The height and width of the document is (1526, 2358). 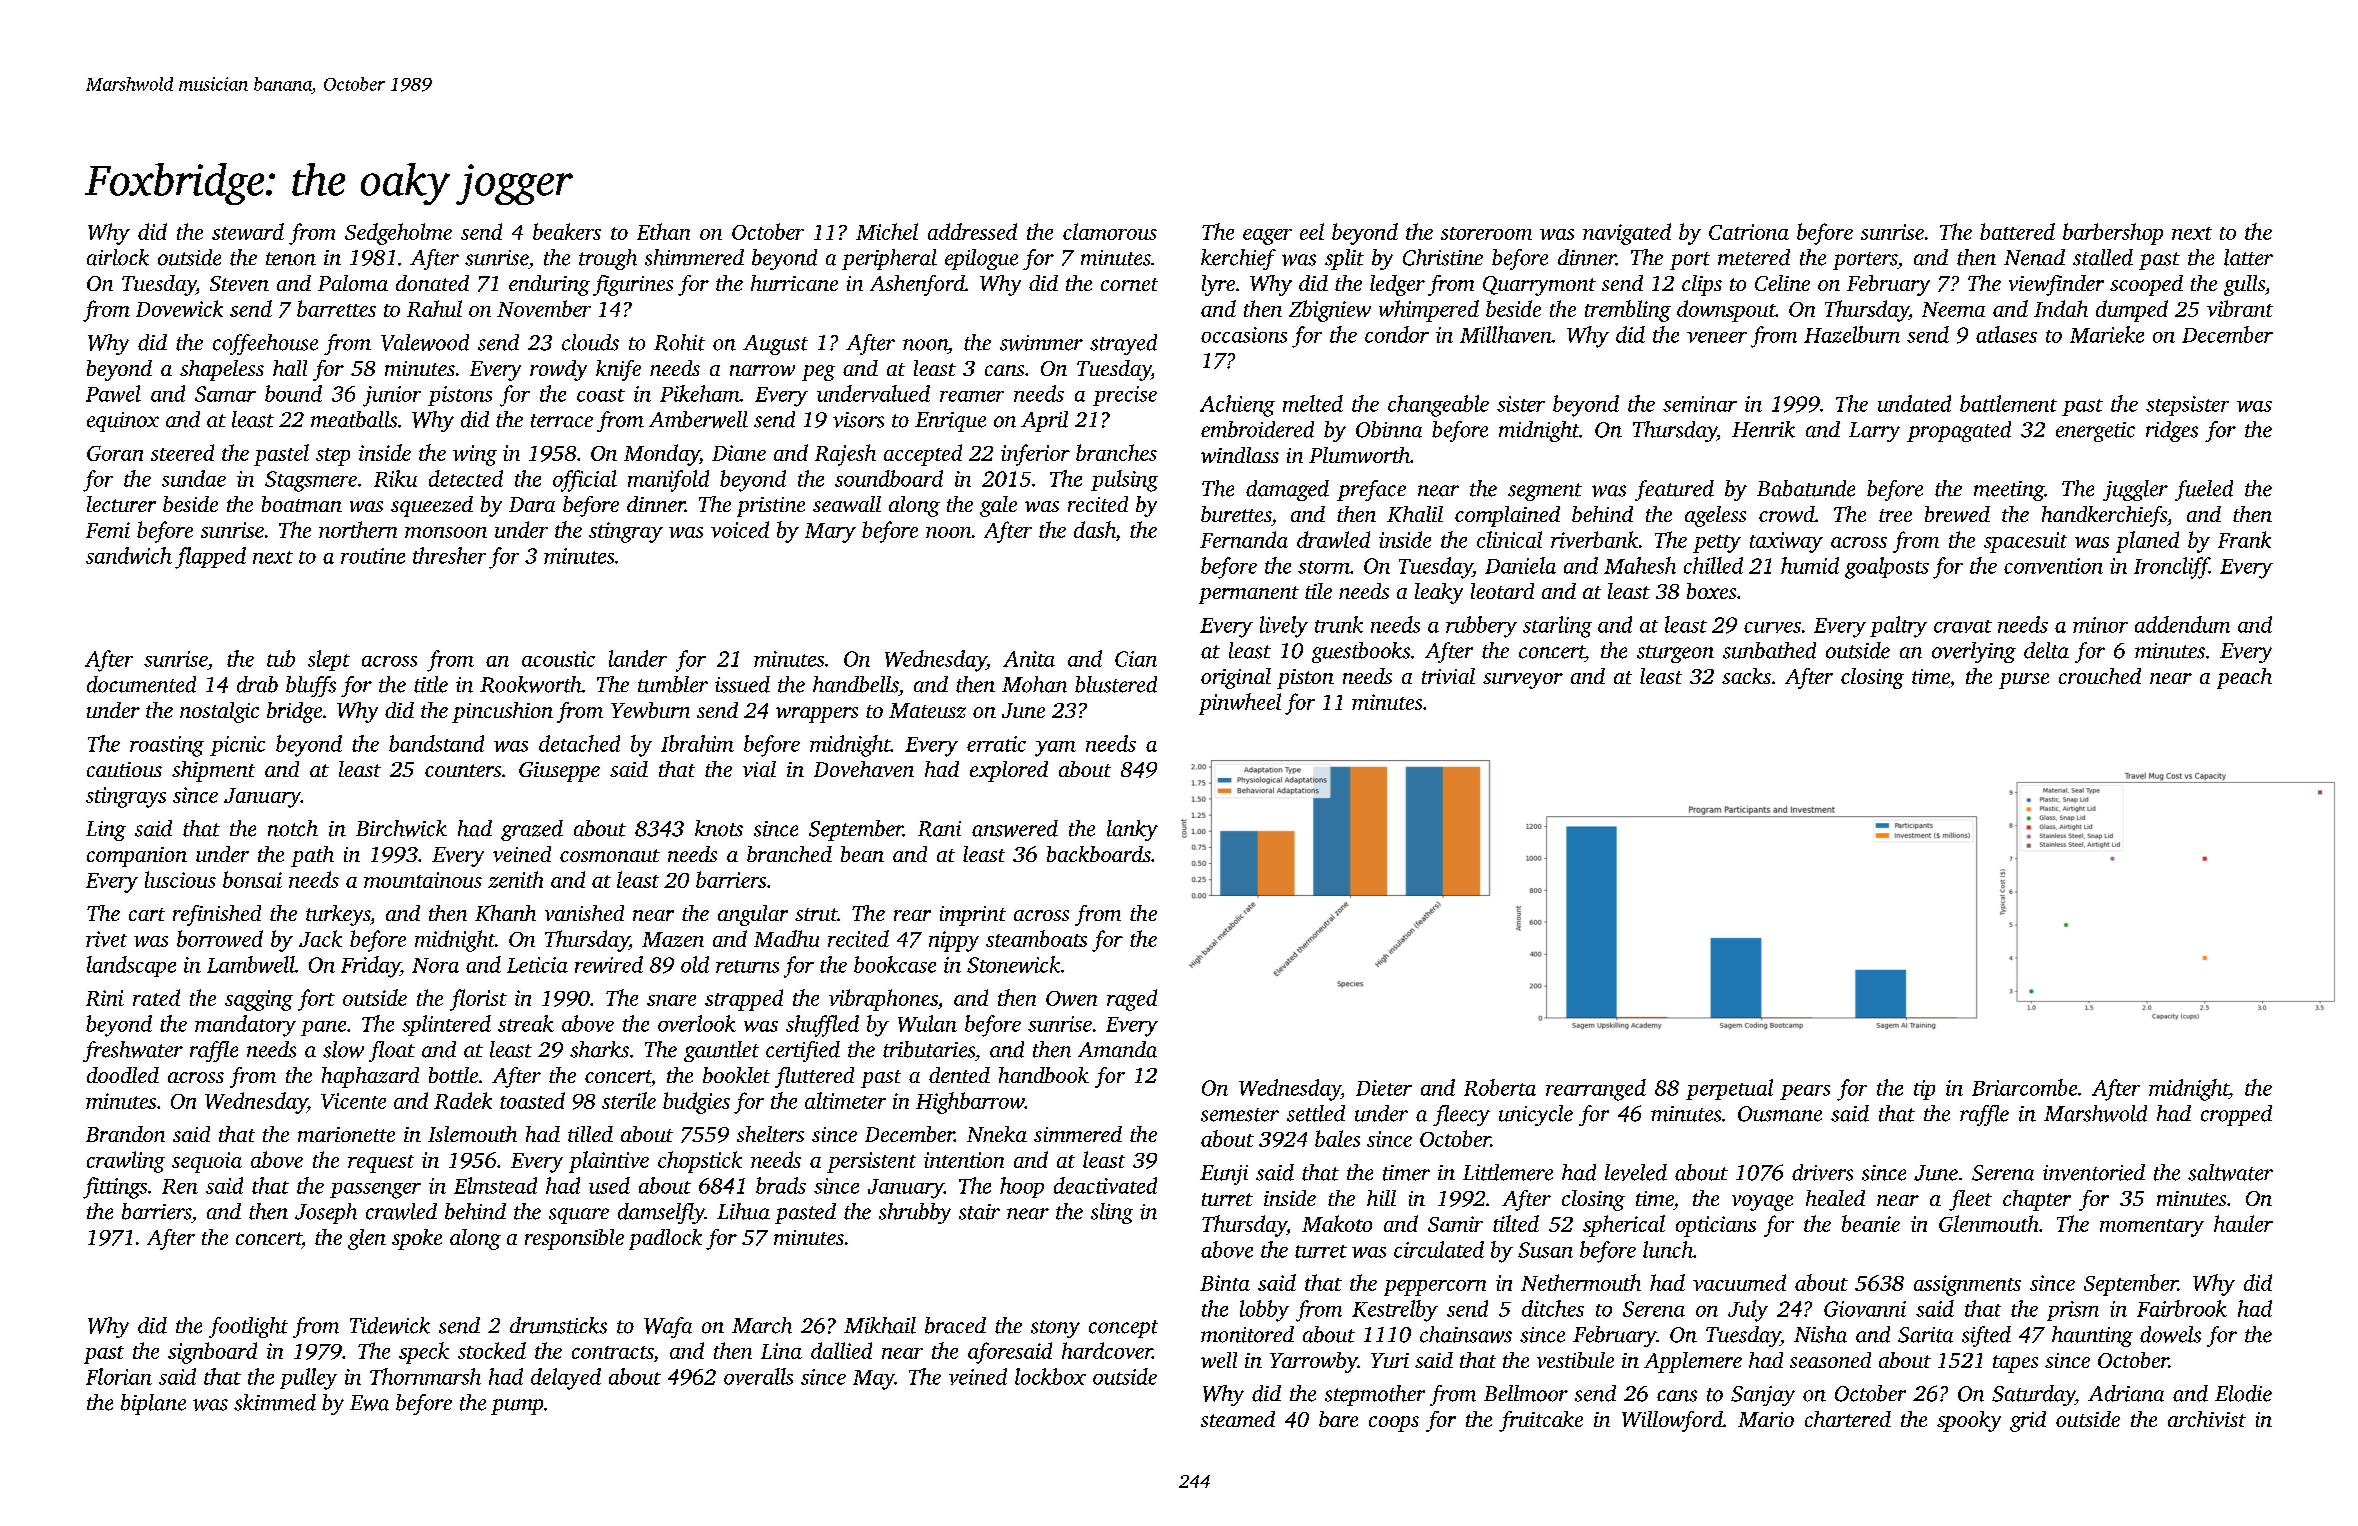 I want to click on skimmed, so click(x=275, y=1402).
